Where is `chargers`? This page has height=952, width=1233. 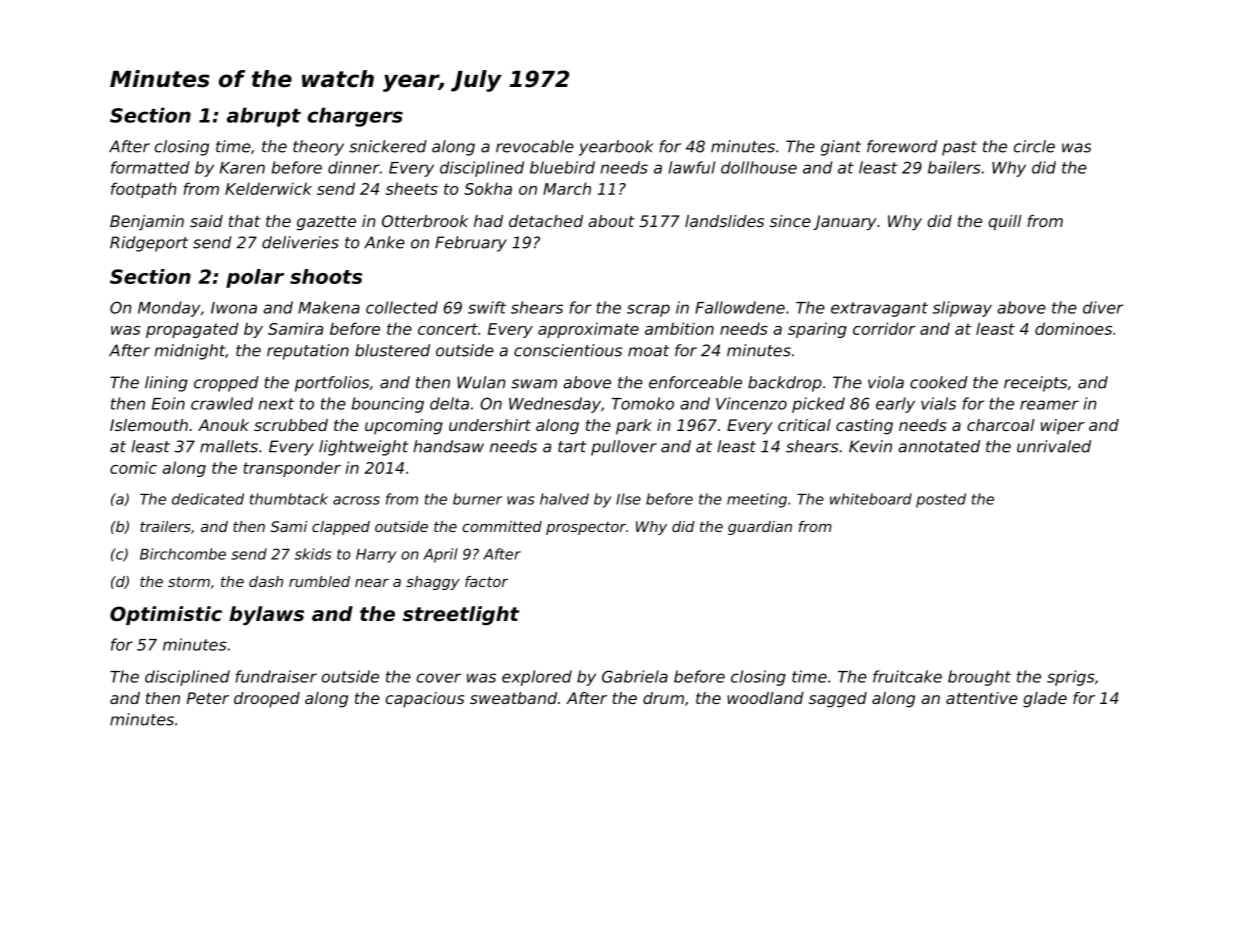
chargers is located at coordinates (355, 117).
